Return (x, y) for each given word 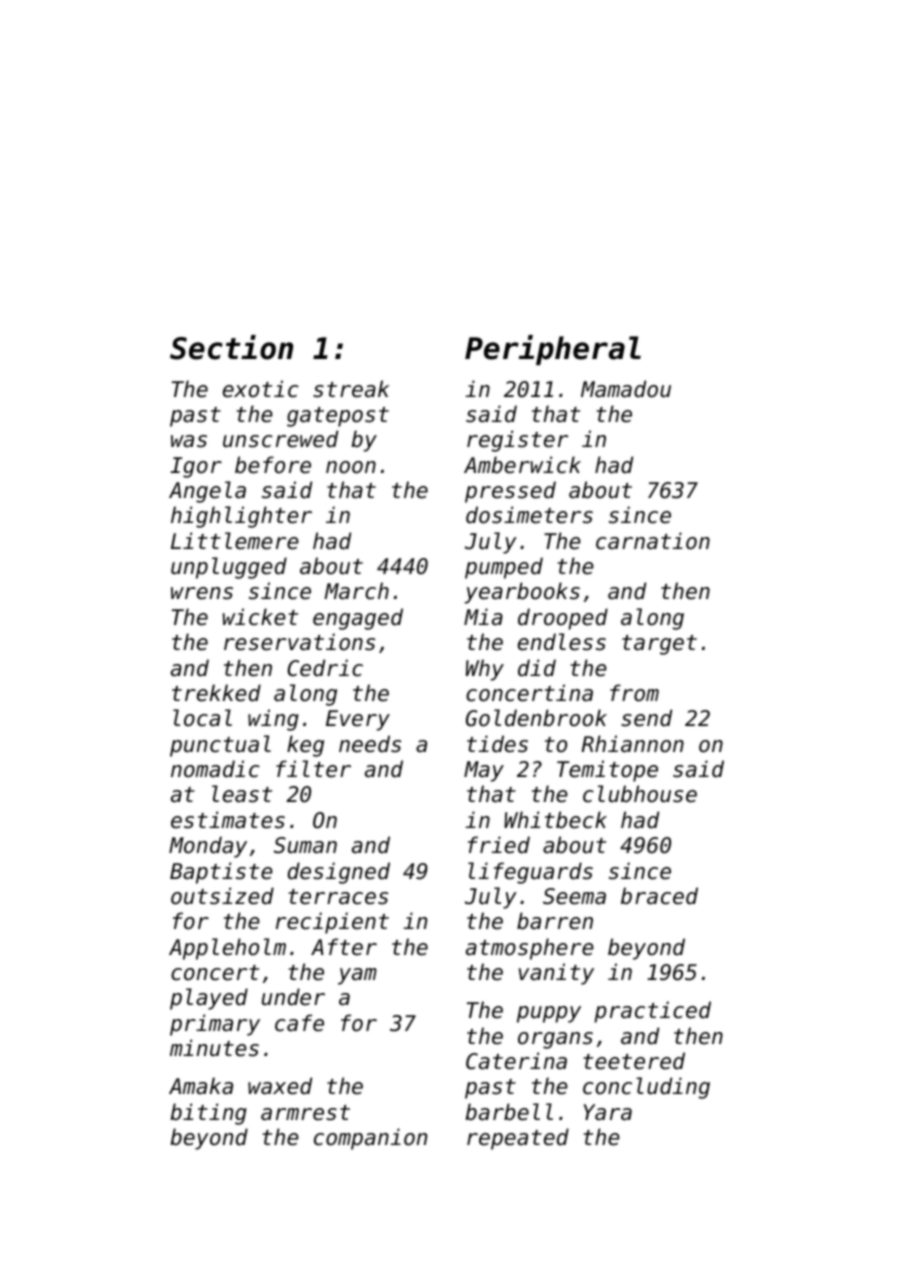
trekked (216, 693)
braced (659, 896)
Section (231, 347)
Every (358, 720)
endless (562, 642)
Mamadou (626, 389)
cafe (299, 1023)
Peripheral (553, 350)
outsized (222, 896)
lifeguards (530, 873)
